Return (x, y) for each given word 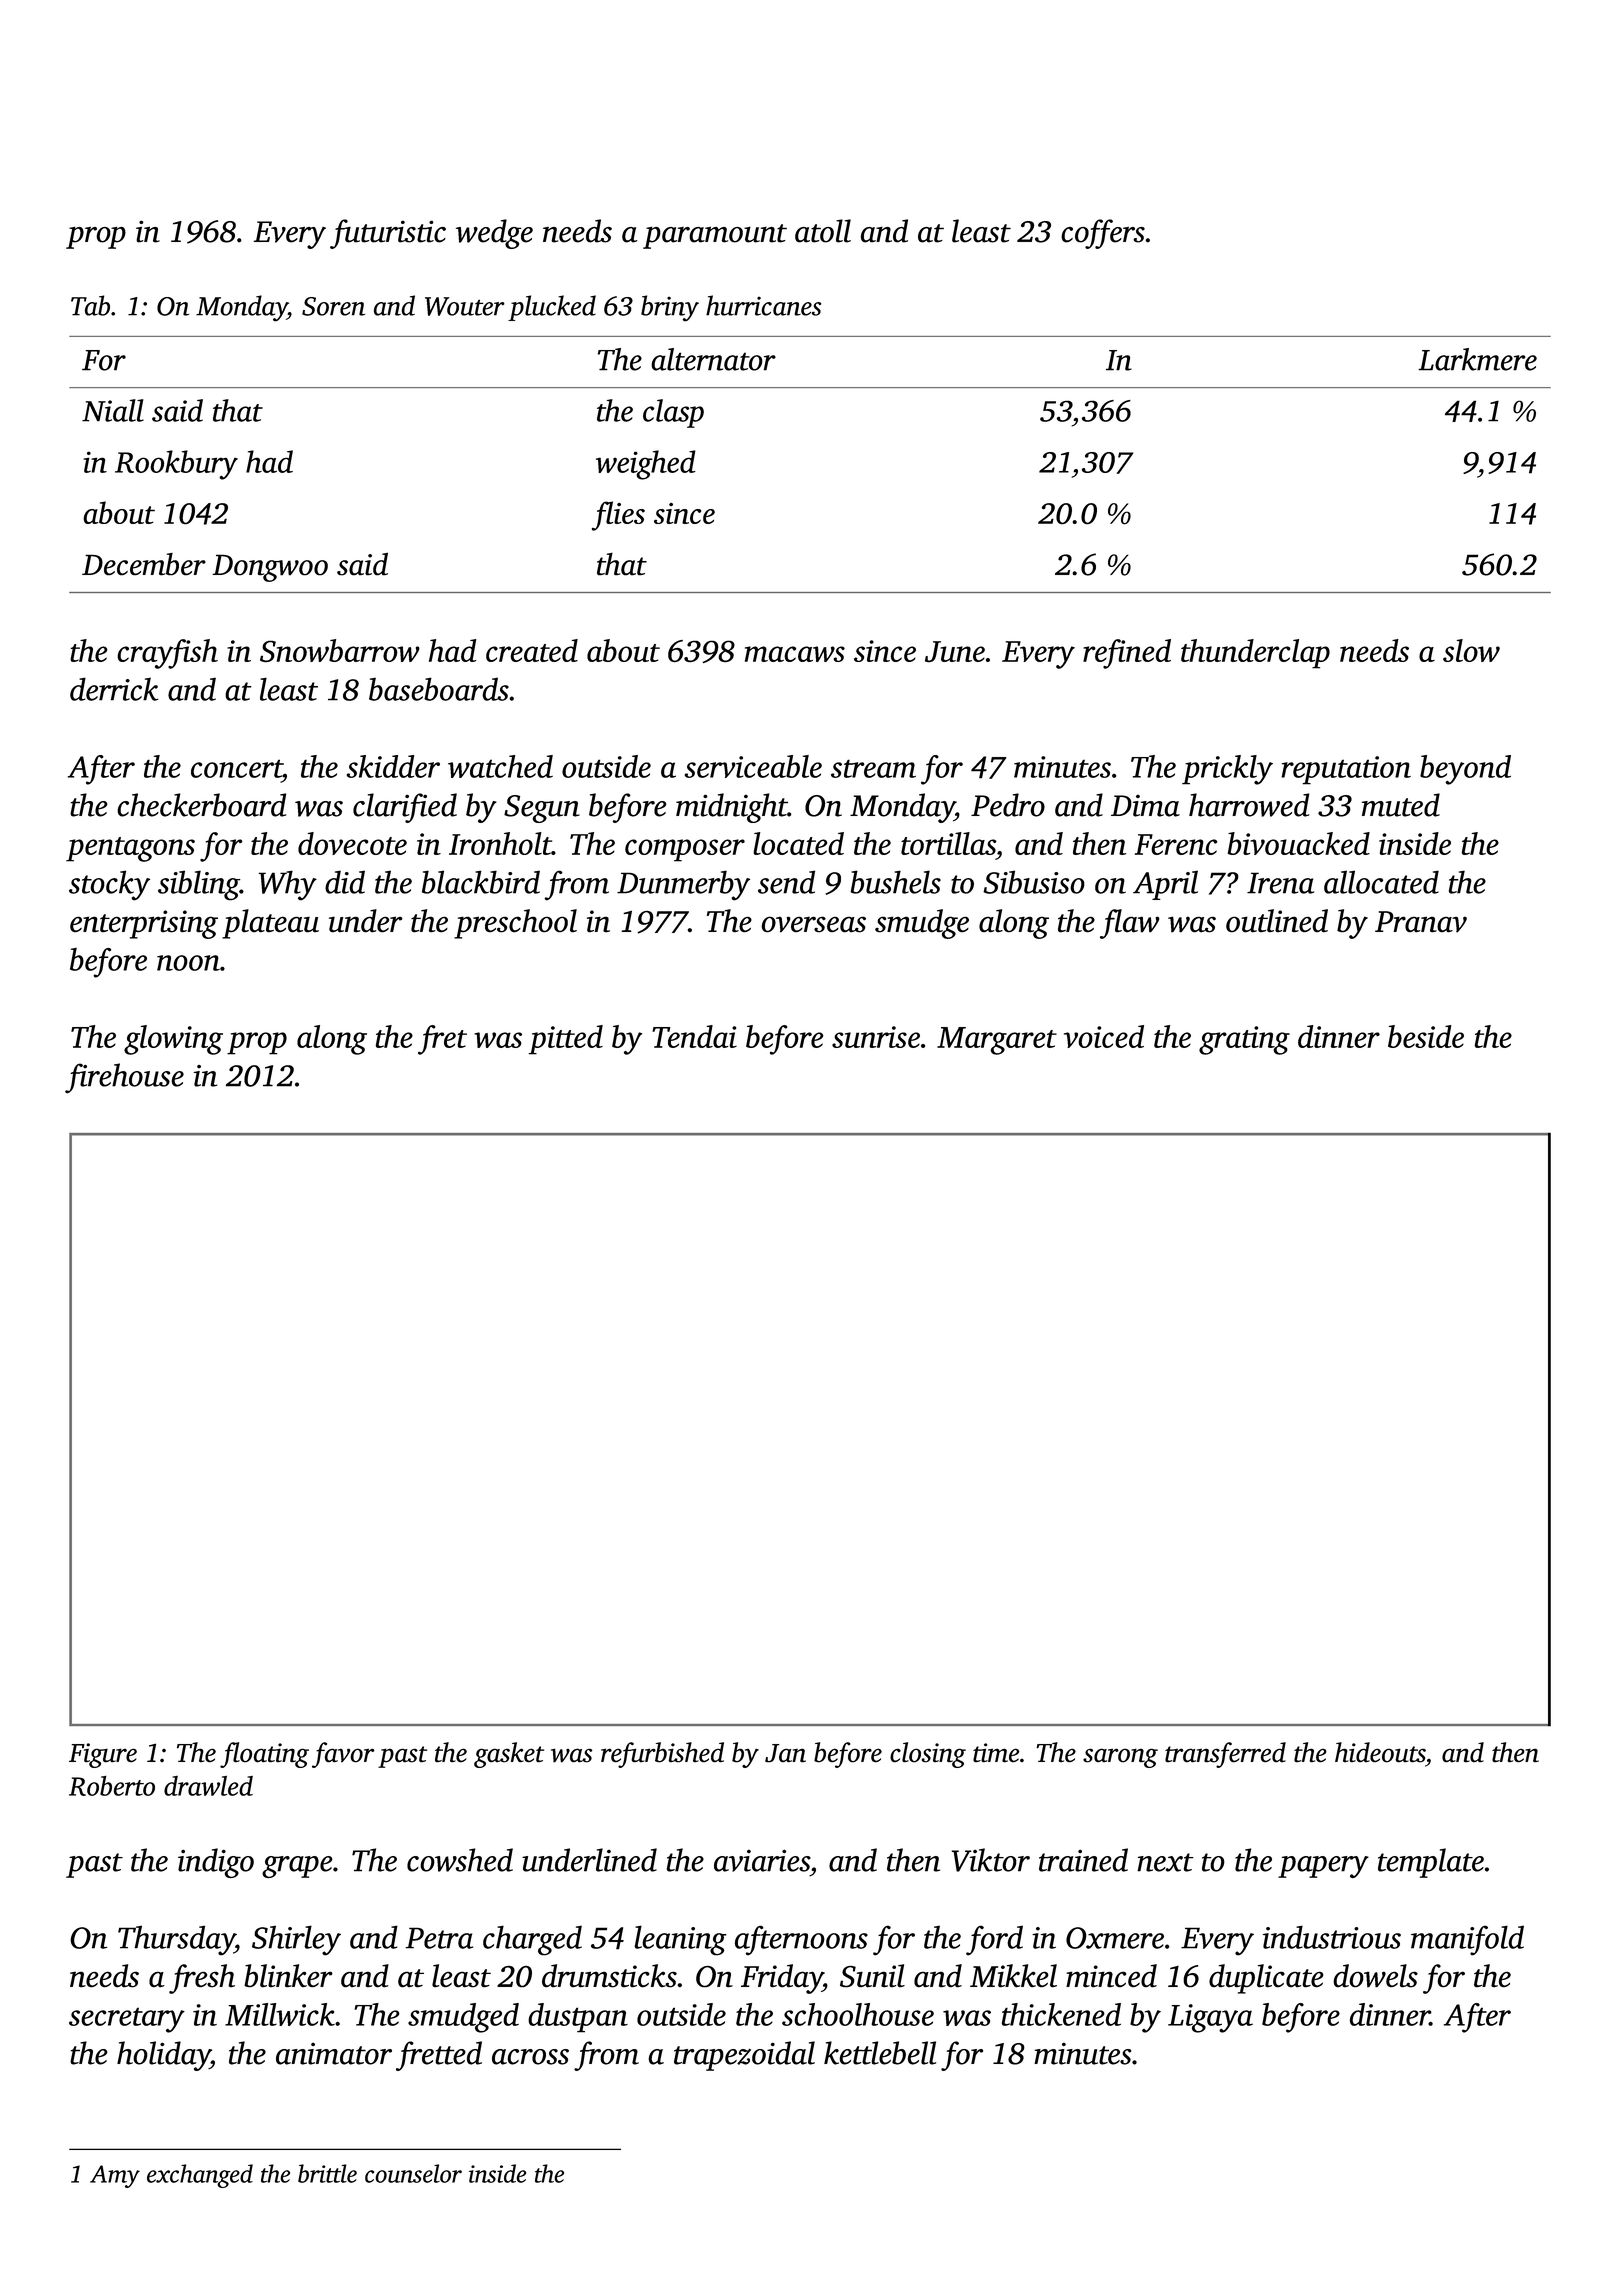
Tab (90, 305)
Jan (785, 1753)
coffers (1103, 234)
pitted (566, 1040)
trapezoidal (744, 2056)
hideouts (1380, 1752)
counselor (413, 2173)
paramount (715, 236)
